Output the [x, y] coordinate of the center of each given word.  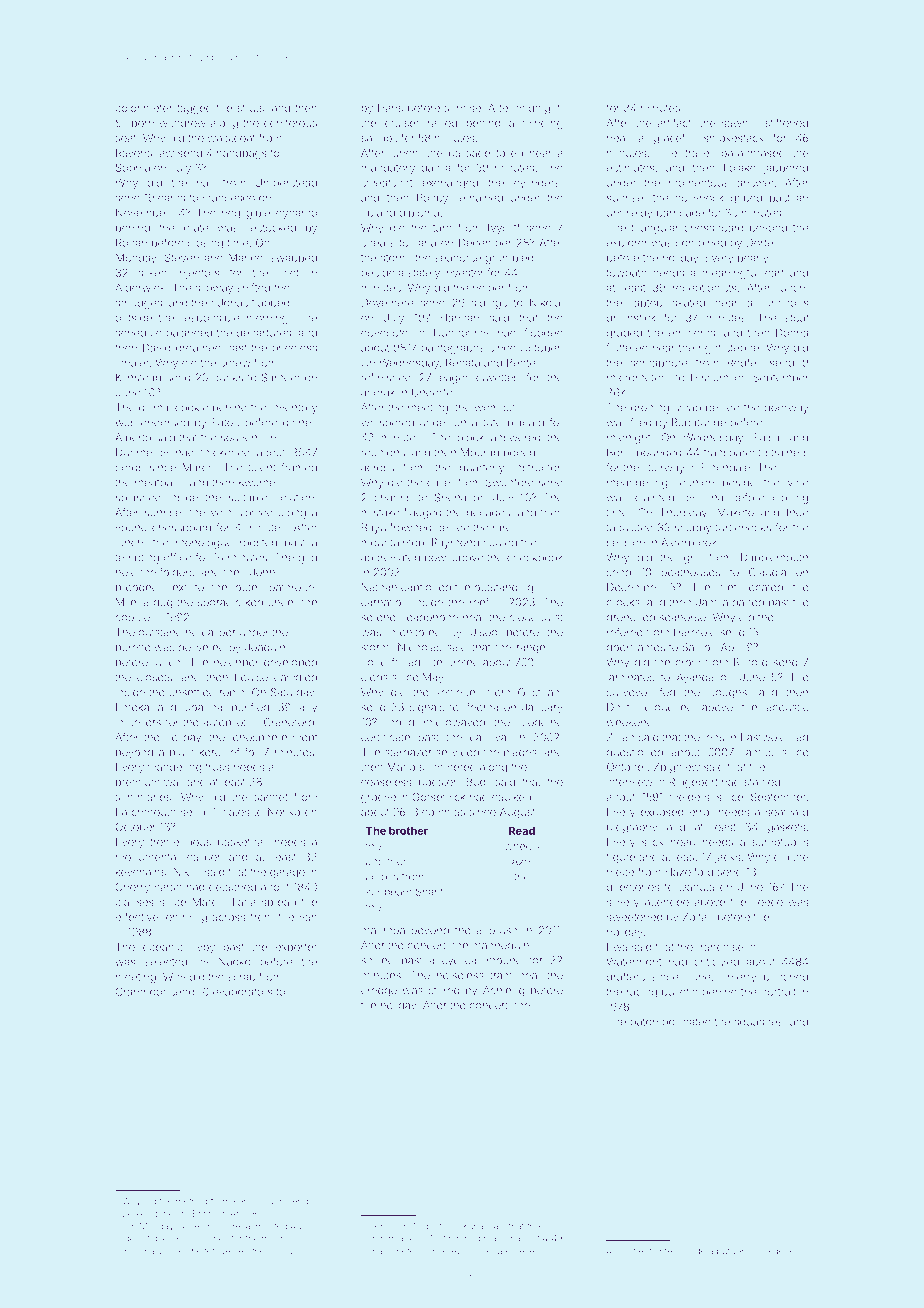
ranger [533, 649]
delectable [146, 1238]
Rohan [131, 242]
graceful [673, 139]
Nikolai [546, 302]
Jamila [712, 602]
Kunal [474, 1226]
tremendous [180, 842]
